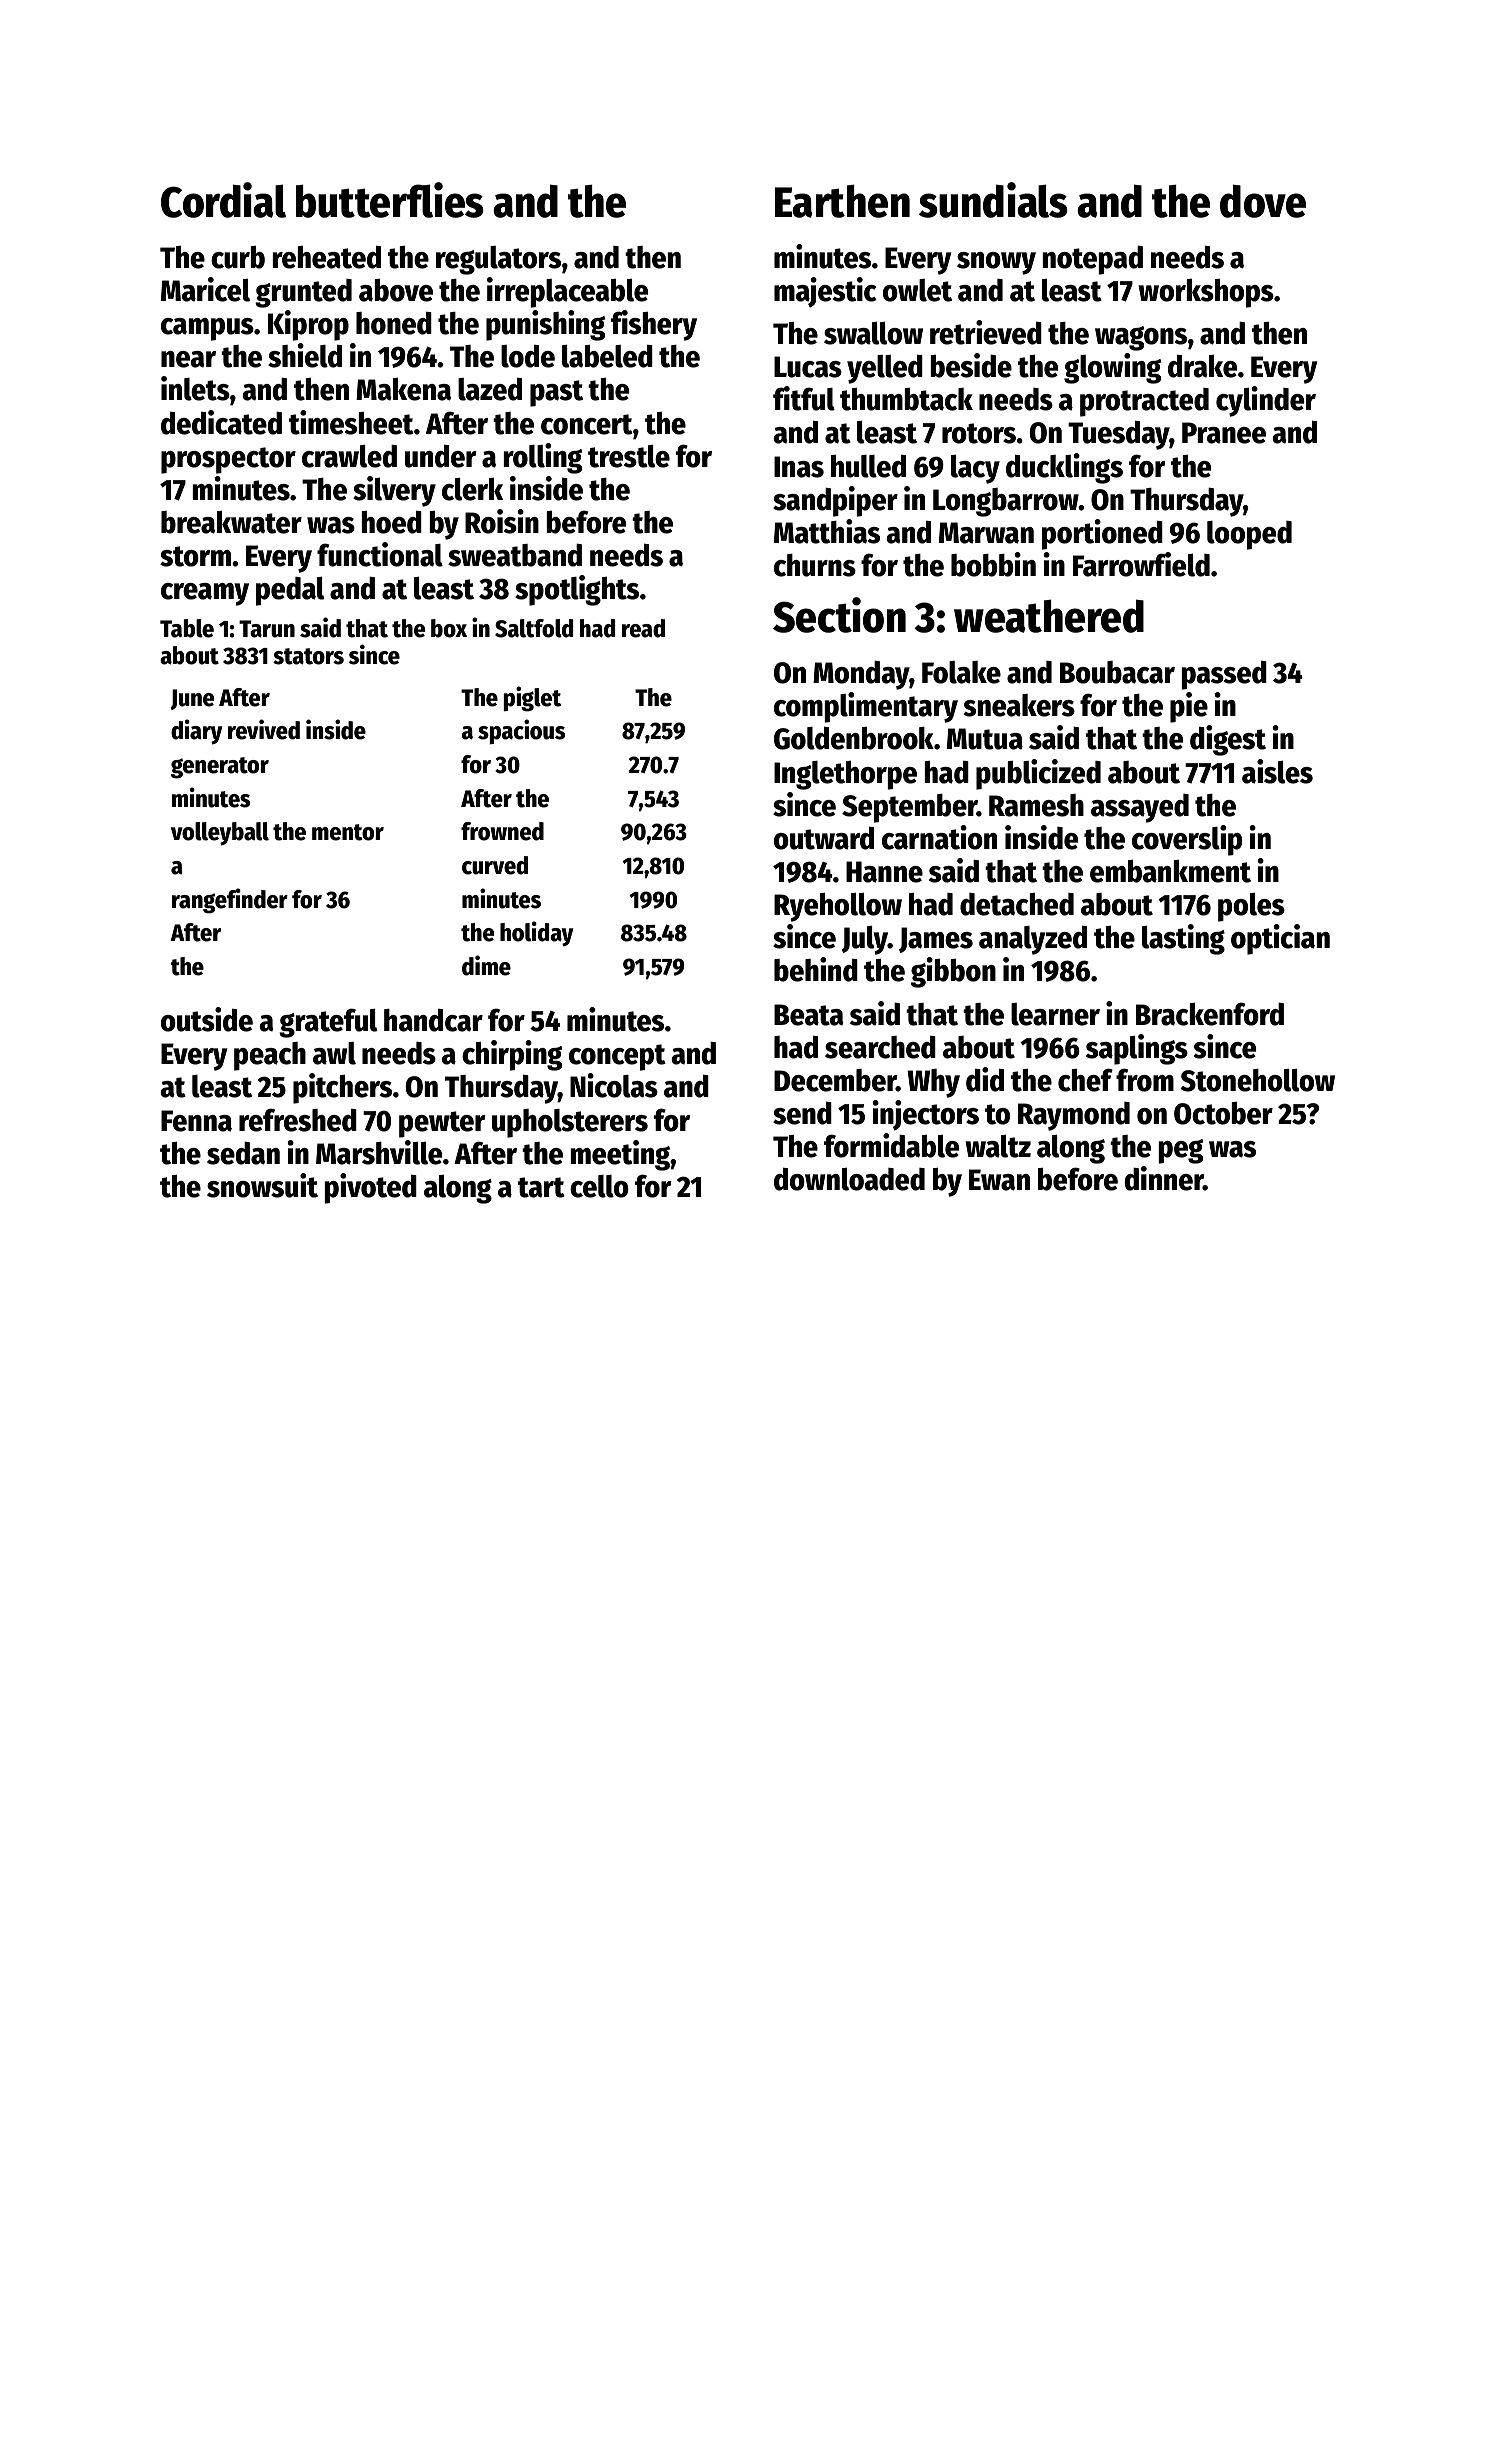 The image size is (1496, 2464). What do you see at coordinates (1258, 1080) in the image?
I see `Stonehollow` at bounding box center [1258, 1080].
